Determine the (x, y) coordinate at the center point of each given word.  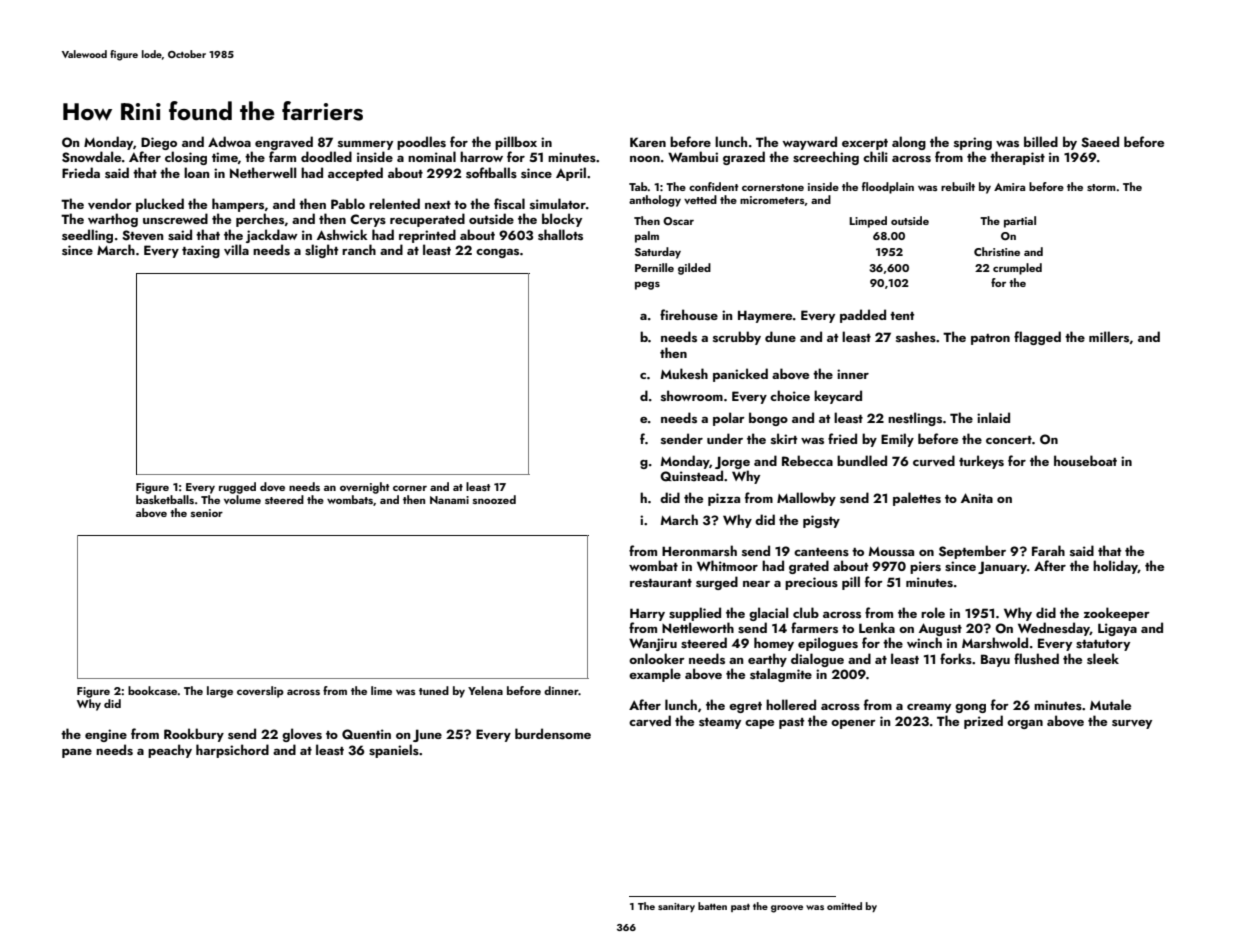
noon (645, 159)
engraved (284, 143)
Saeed (1100, 142)
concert (1009, 440)
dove (272, 486)
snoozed (494, 499)
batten (712, 906)
